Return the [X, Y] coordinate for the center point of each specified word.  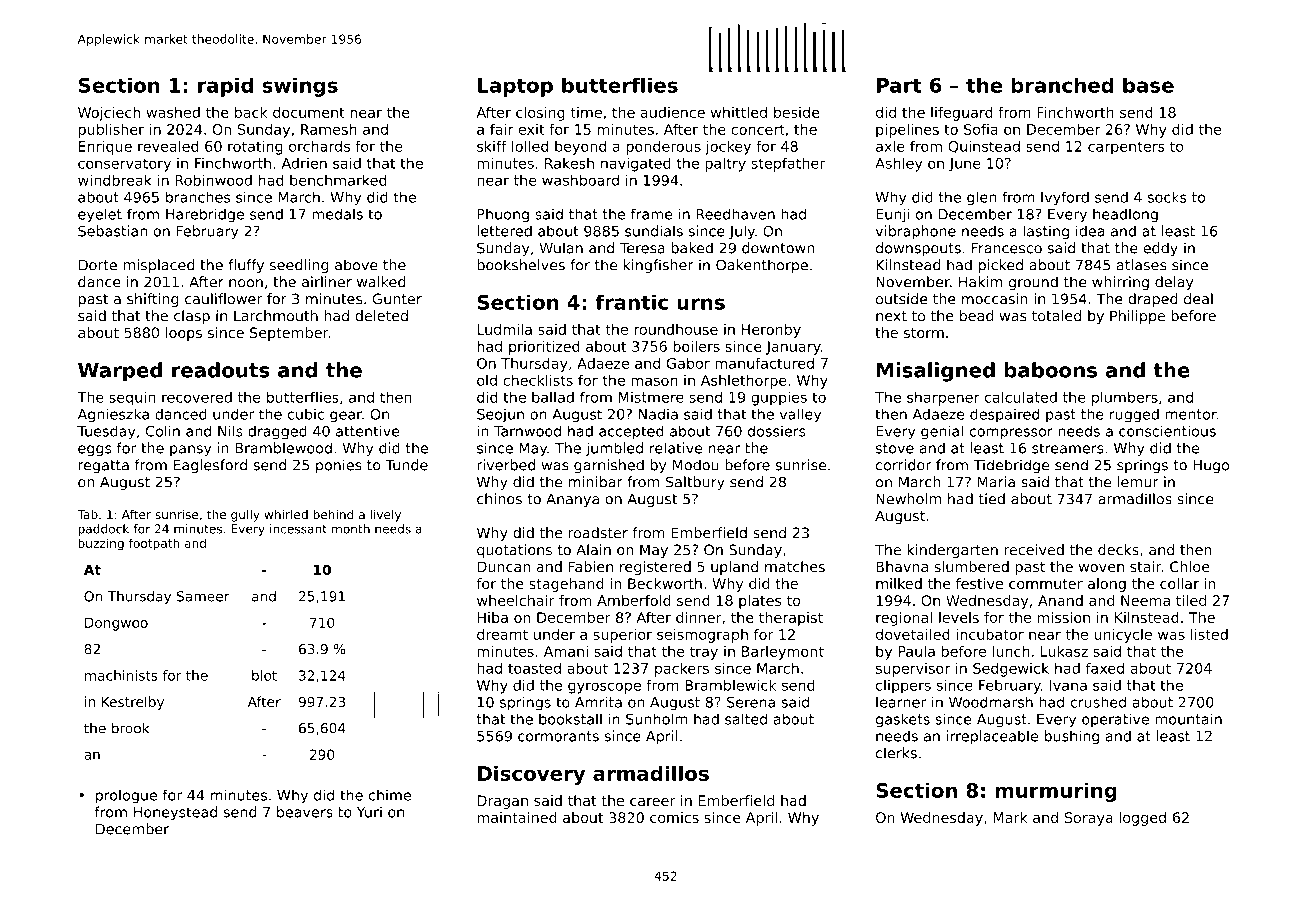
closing [540, 114]
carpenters [1126, 148]
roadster [598, 533]
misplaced [158, 266]
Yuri [369, 812]
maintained [517, 817]
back [251, 112]
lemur [1138, 482]
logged [1142, 819]
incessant [298, 529]
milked [899, 583]
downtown [778, 248]
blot [264, 675]
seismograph [702, 636]
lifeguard [962, 114]
